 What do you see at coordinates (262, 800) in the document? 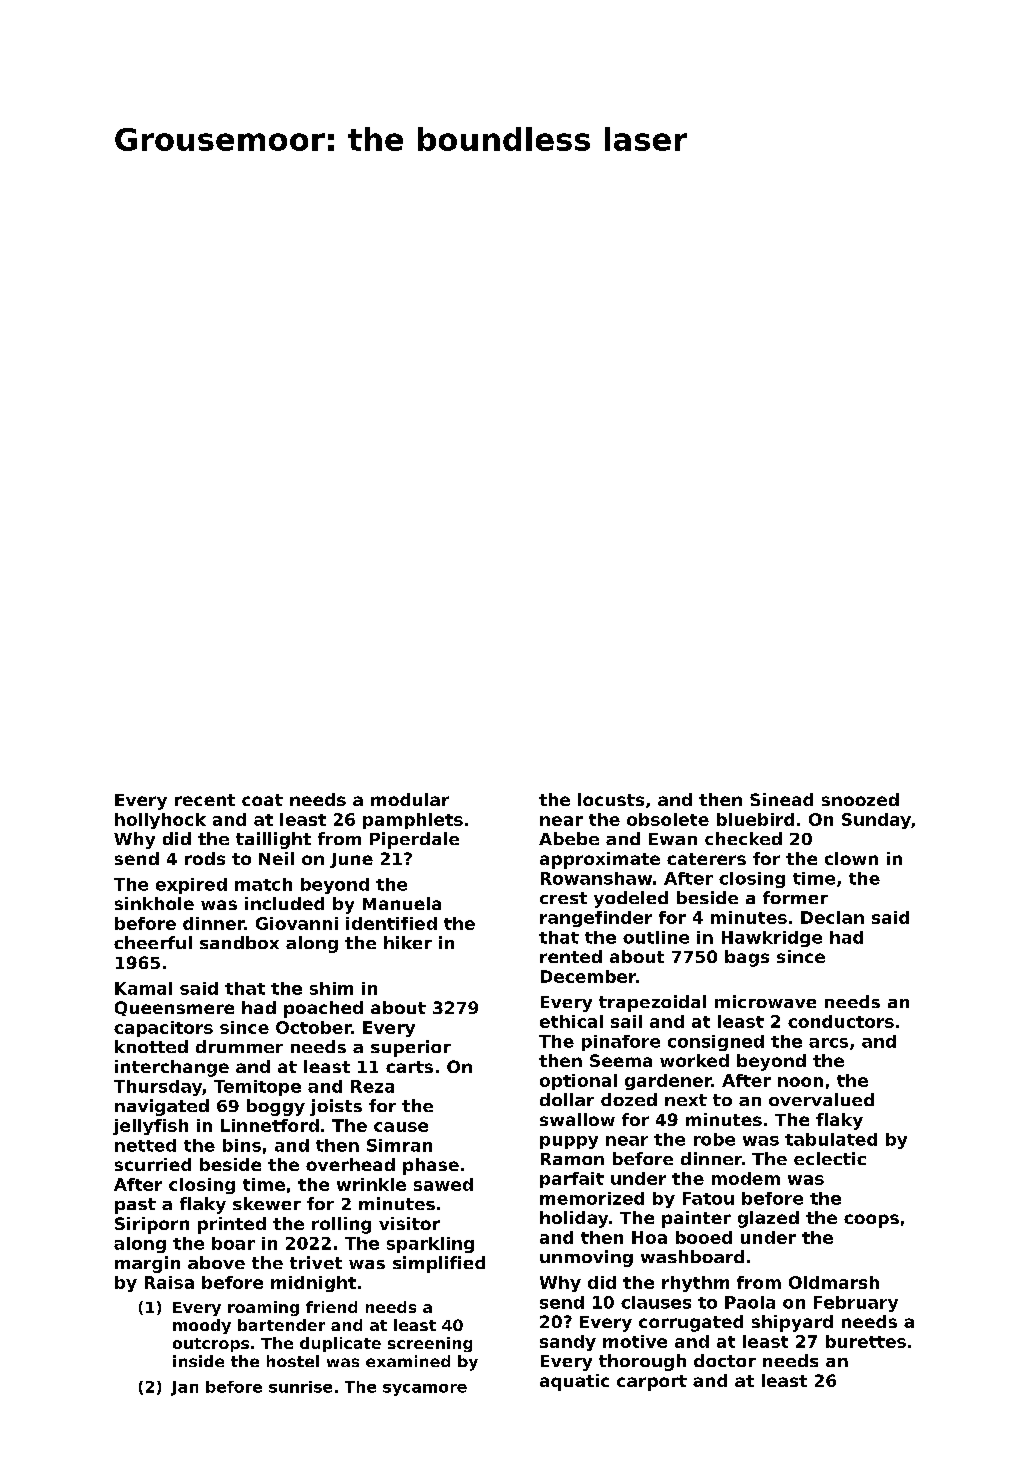
I see `coat` at bounding box center [262, 800].
